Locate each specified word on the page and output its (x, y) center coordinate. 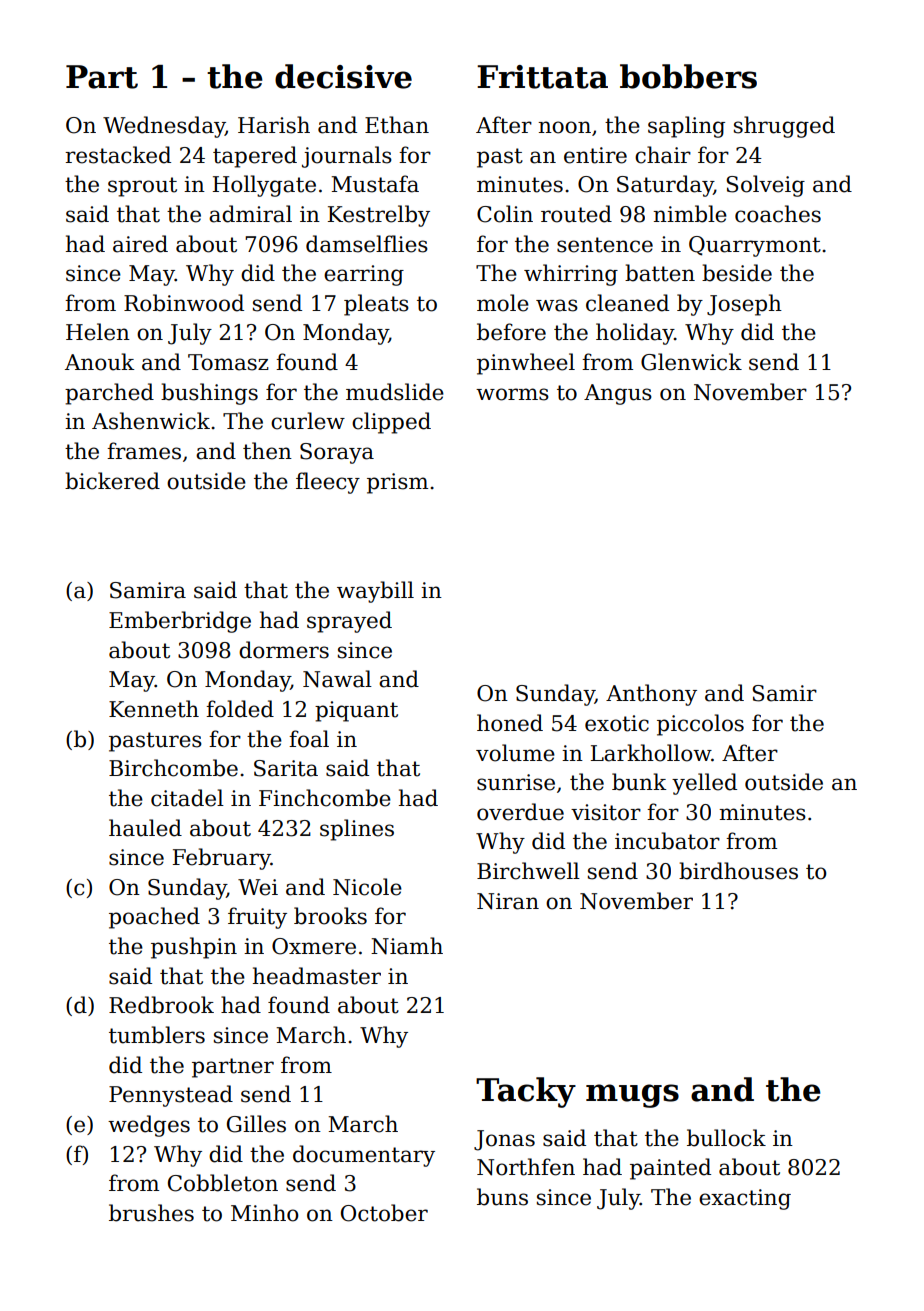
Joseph (744, 305)
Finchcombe (325, 798)
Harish (274, 125)
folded (240, 709)
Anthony (651, 695)
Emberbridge (180, 622)
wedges (149, 1126)
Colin (505, 214)
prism (397, 483)
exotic (617, 723)
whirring (571, 275)
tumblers (157, 1035)
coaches (778, 214)
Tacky (526, 1092)
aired (140, 244)
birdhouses (738, 871)
